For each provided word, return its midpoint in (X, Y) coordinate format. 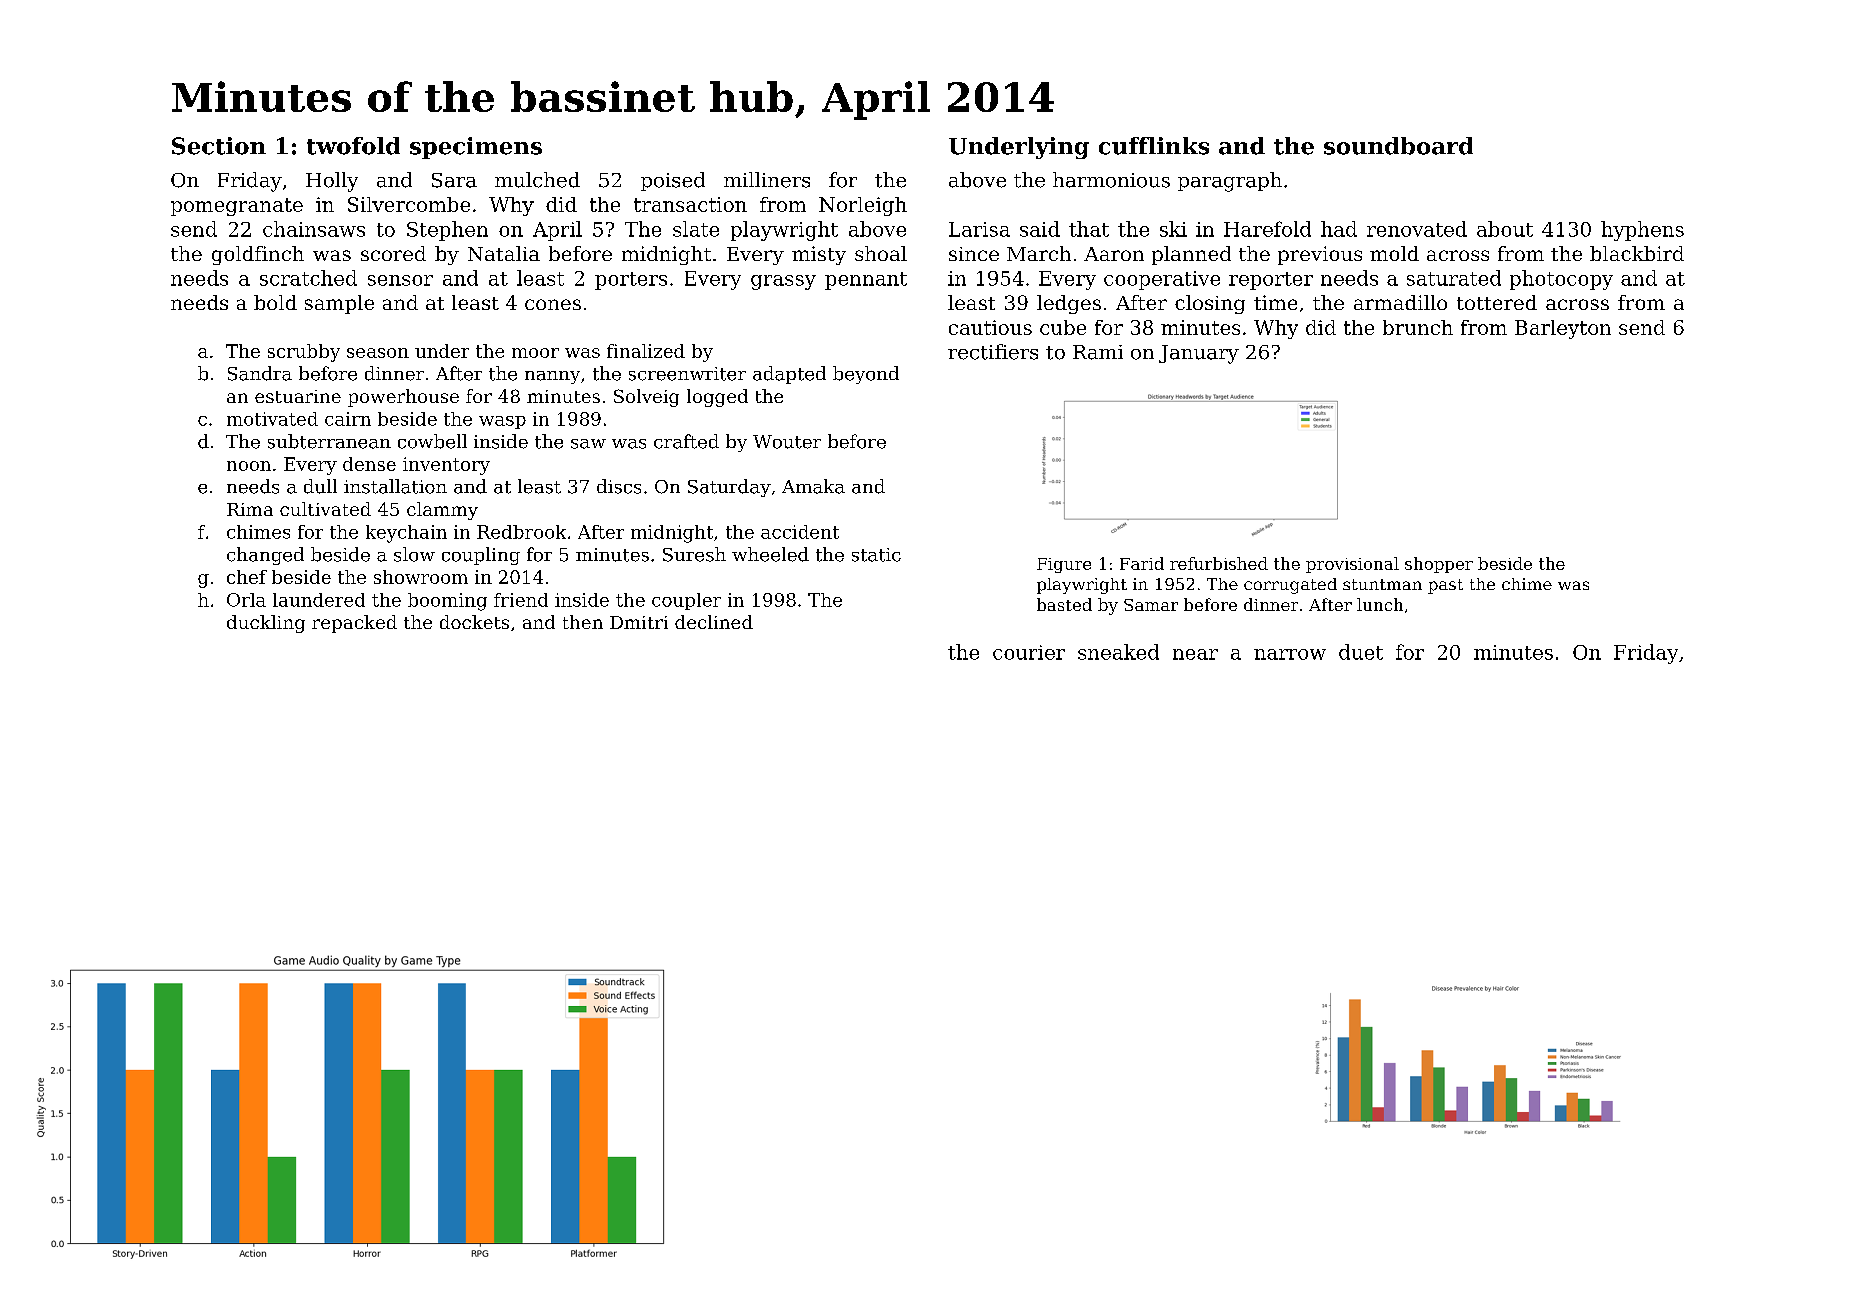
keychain (406, 534)
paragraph (1230, 182)
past (1445, 586)
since (974, 254)
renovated (1417, 229)
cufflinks (1154, 146)
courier (1029, 652)
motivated (272, 419)
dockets (474, 622)
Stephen (447, 231)
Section (219, 146)
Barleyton (1563, 329)
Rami (1098, 352)
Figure (1064, 565)
